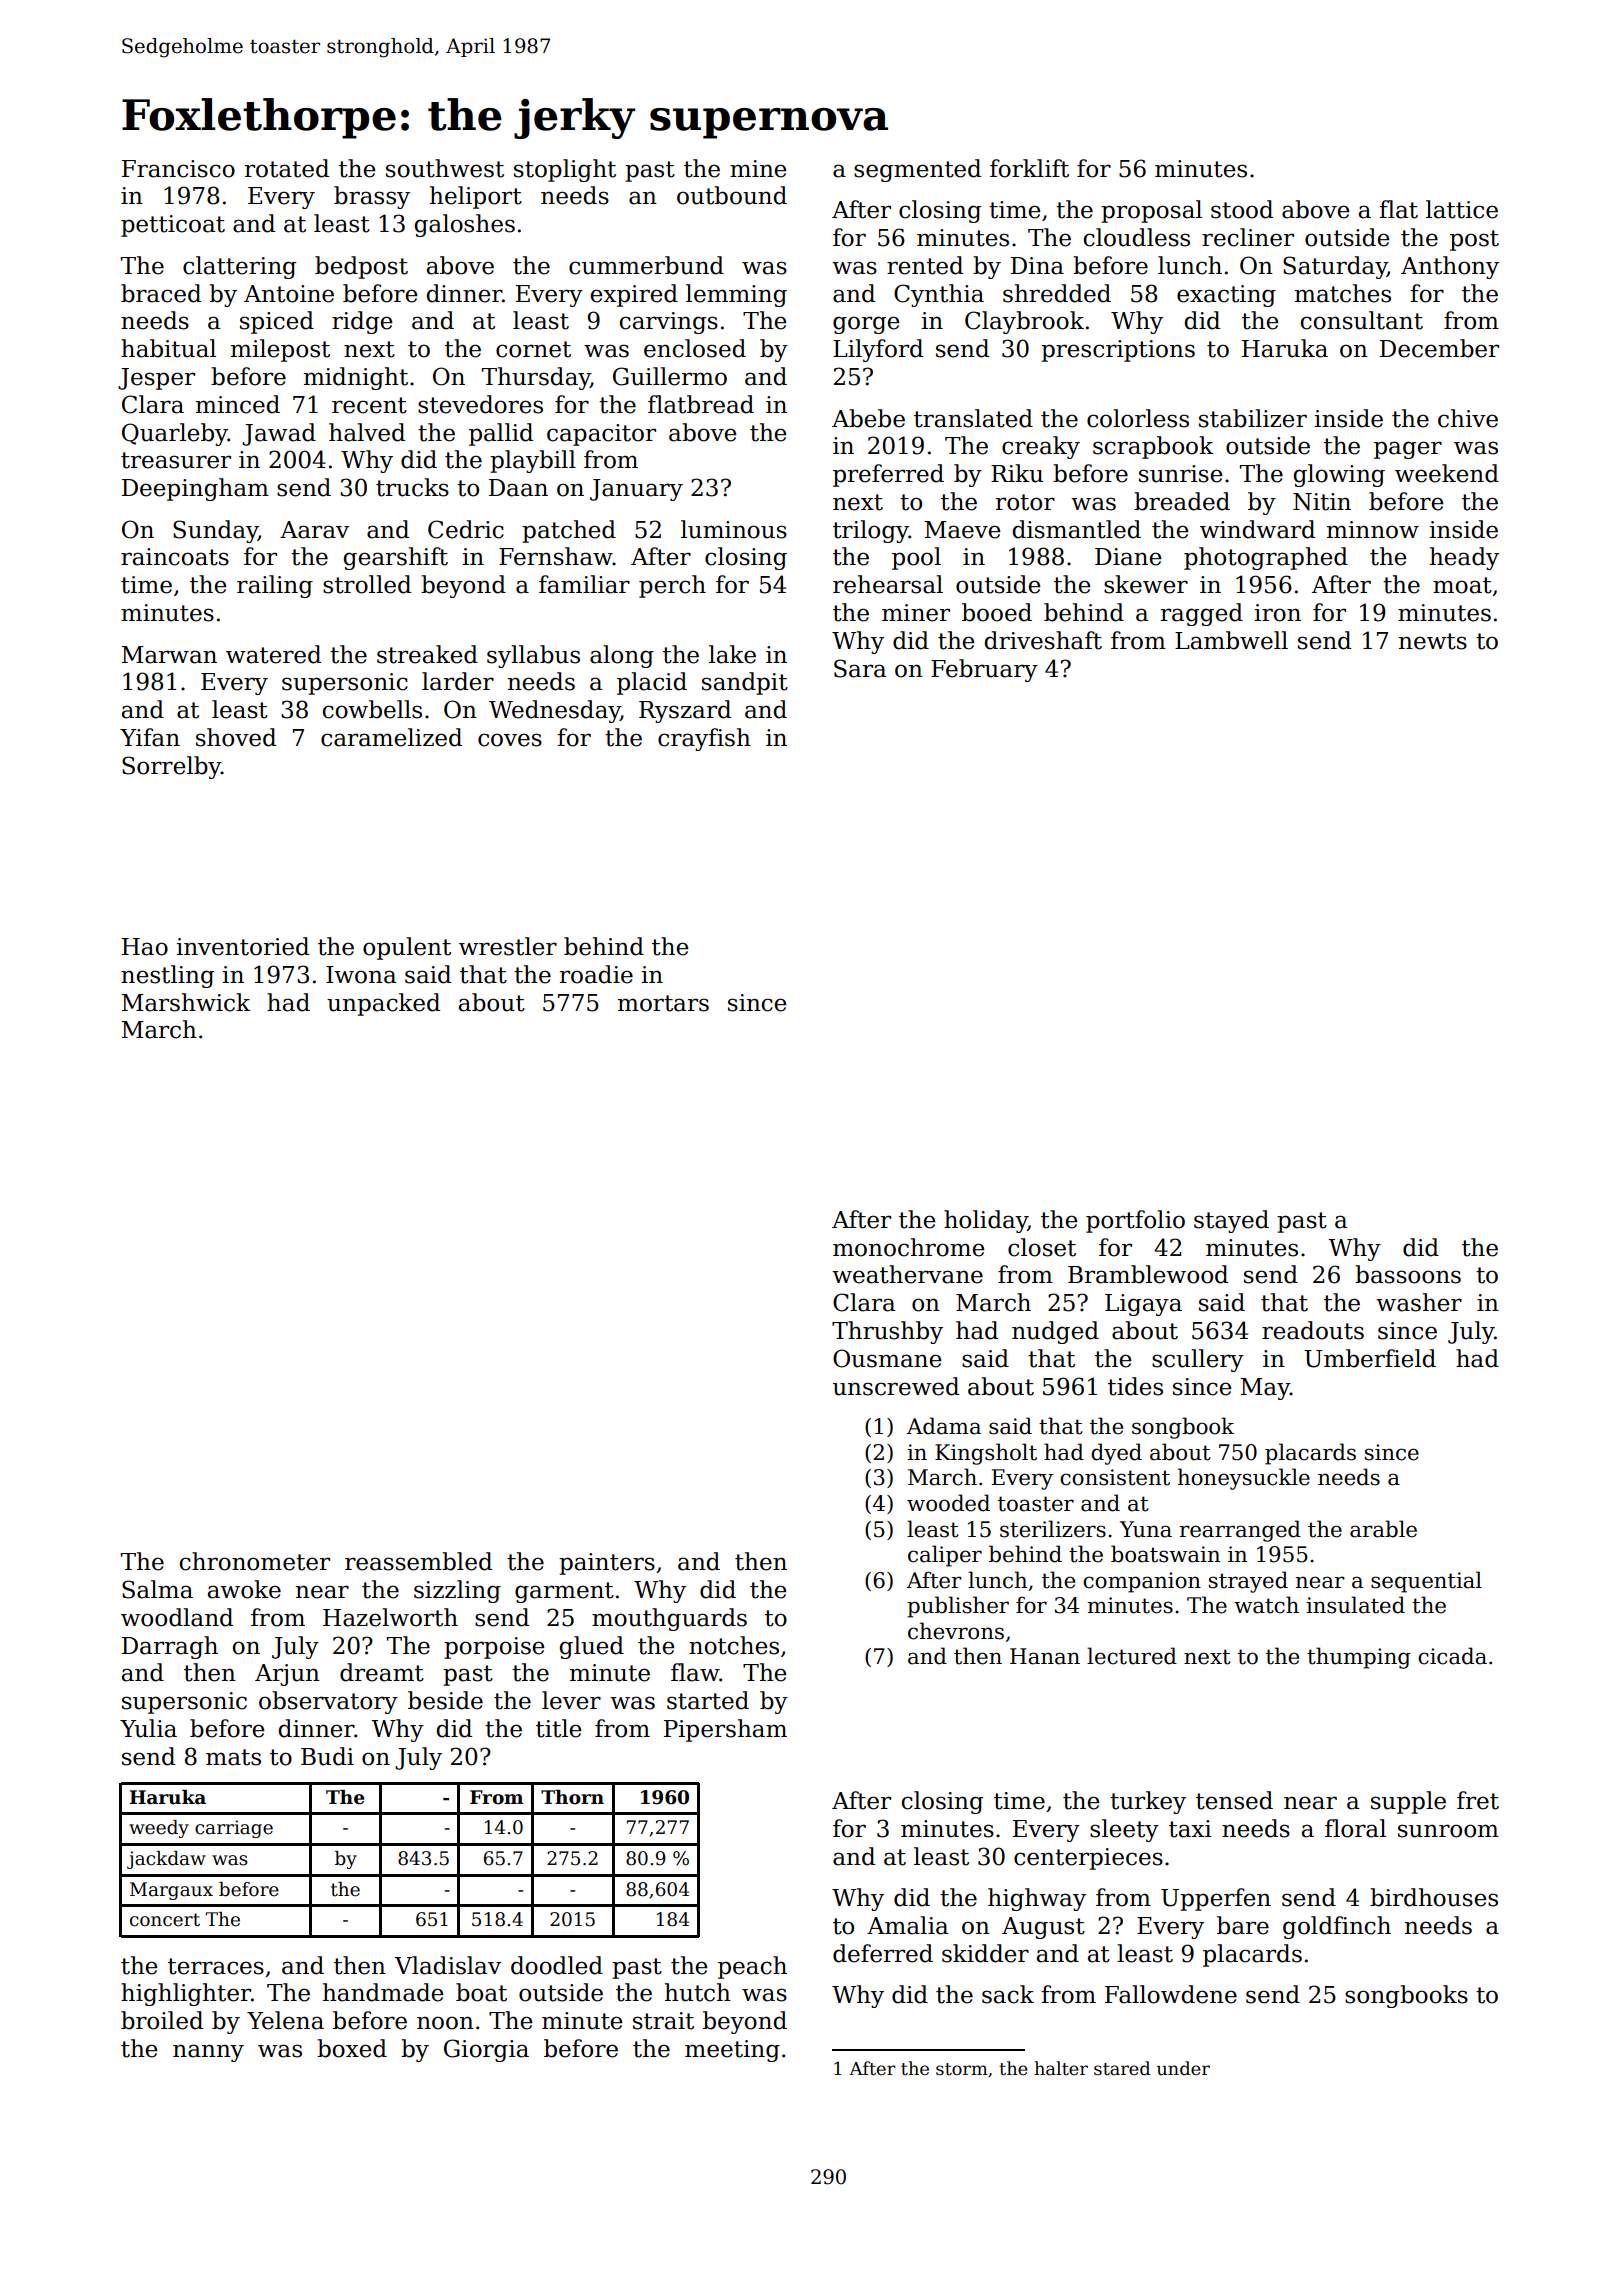  What do you see at coordinates (984, 670) in the document?
I see `February` at bounding box center [984, 670].
